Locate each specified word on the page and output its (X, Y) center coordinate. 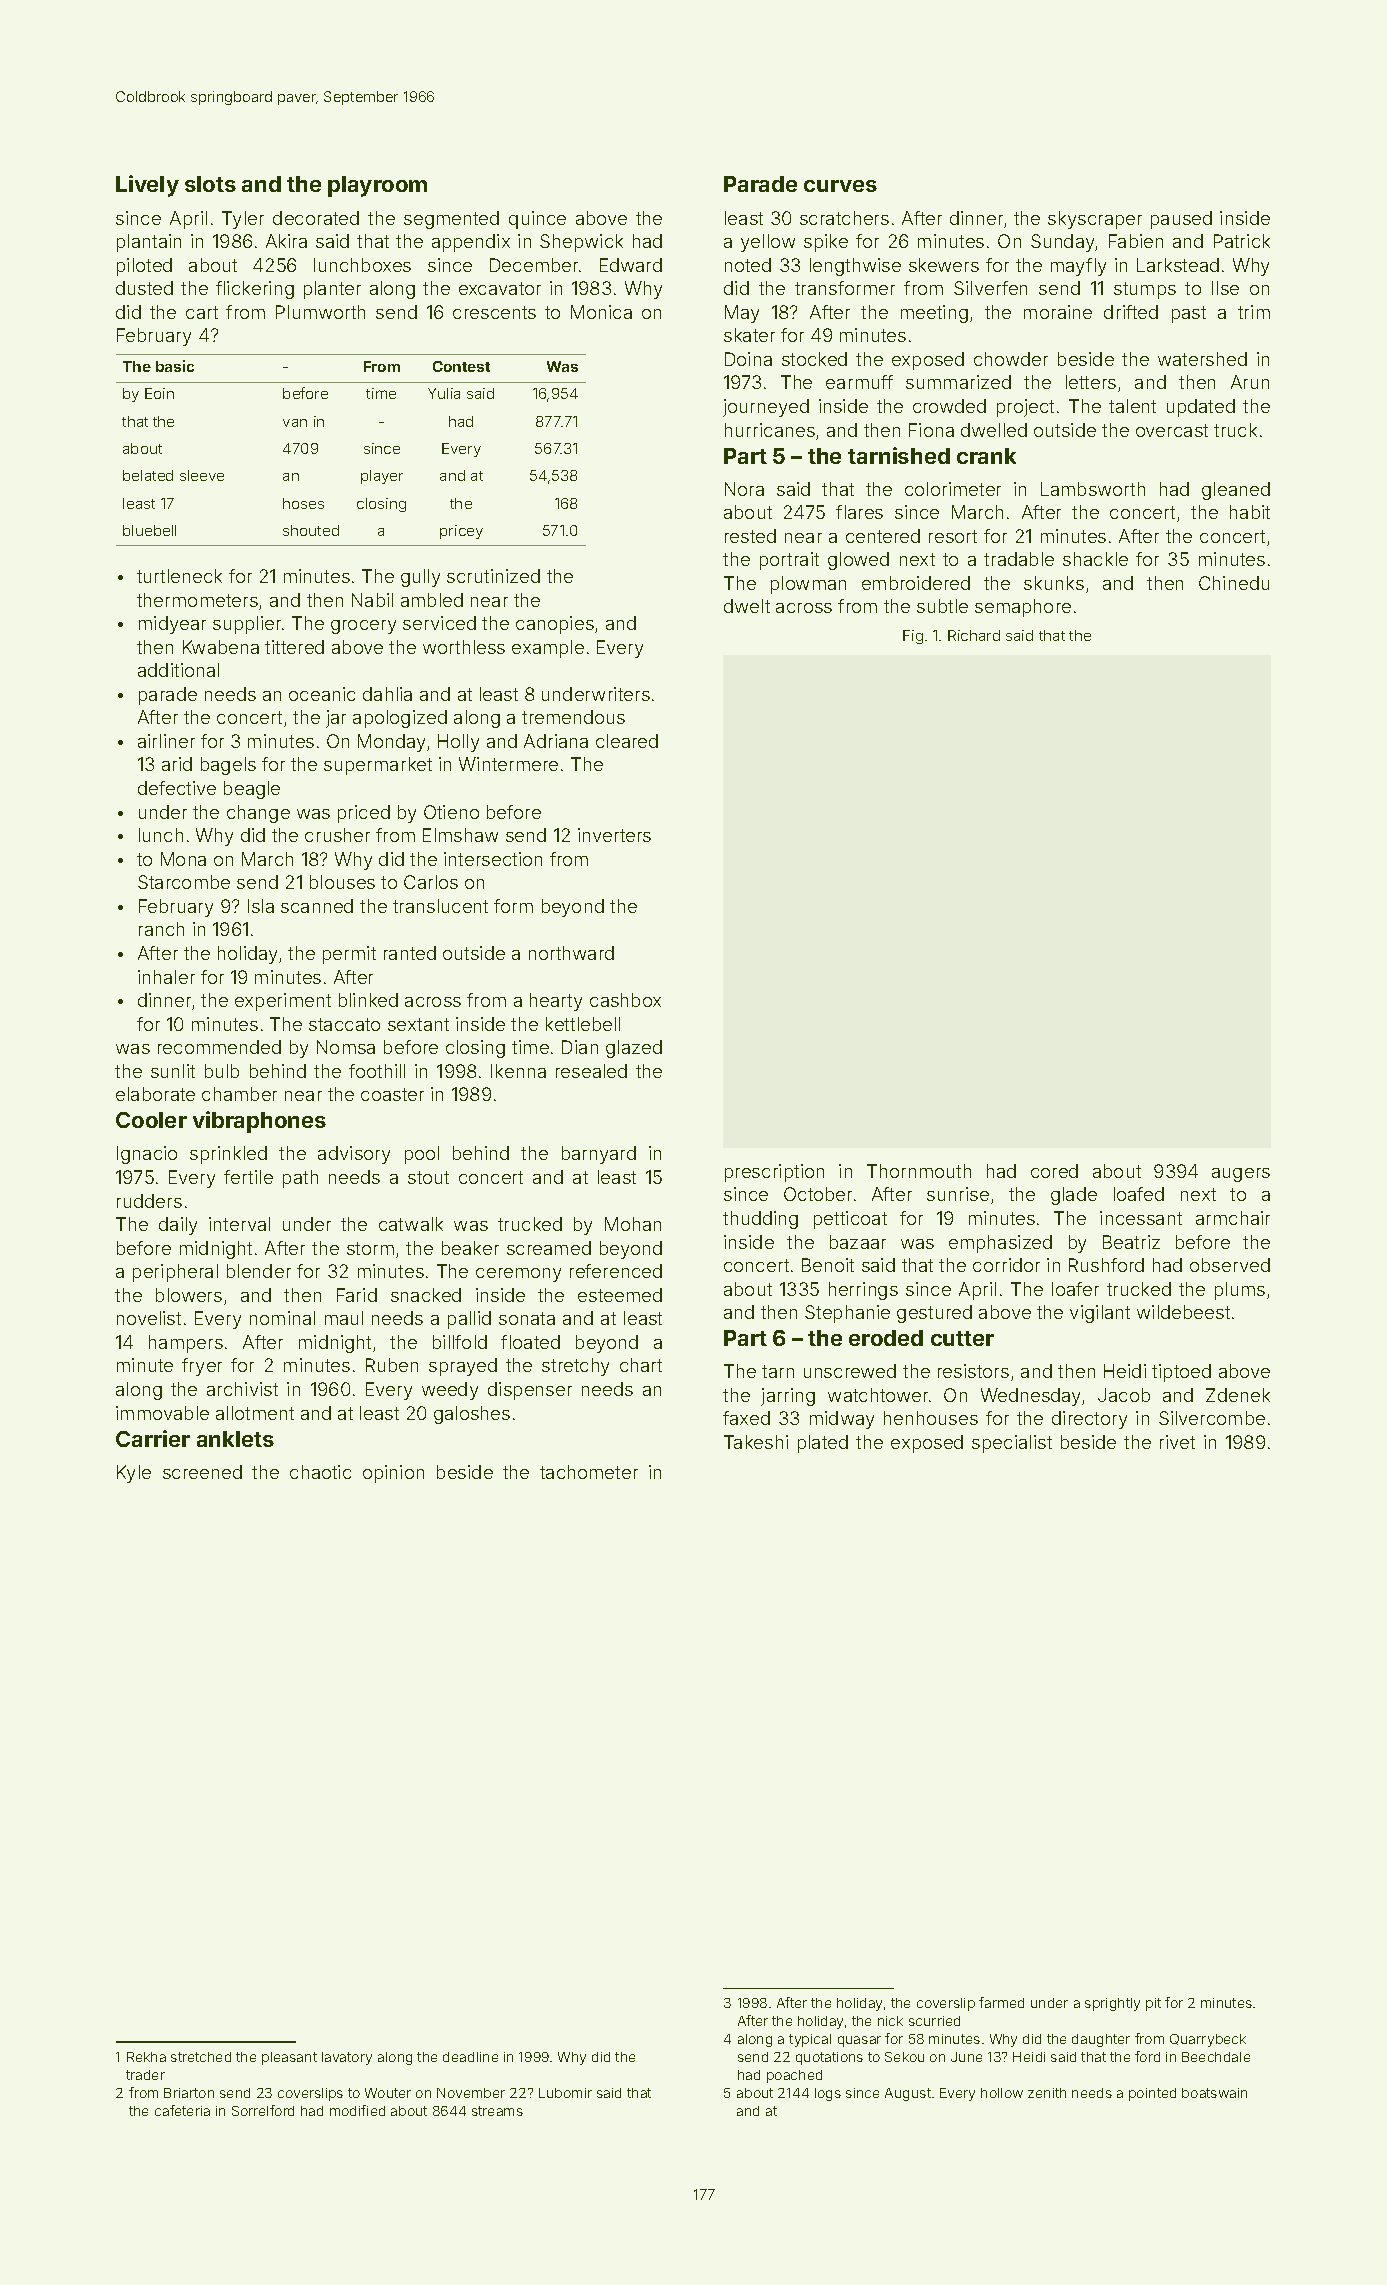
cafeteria (182, 2110)
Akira (286, 241)
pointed (1152, 2094)
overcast (1172, 430)
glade (1074, 1196)
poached (794, 2076)
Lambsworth (1093, 489)
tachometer (589, 1472)
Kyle (134, 1474)
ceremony (518, 1275)
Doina (748, 359)
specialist (1012, 1444)
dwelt (747, 606)
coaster (392, 1094)
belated (148, 475)
